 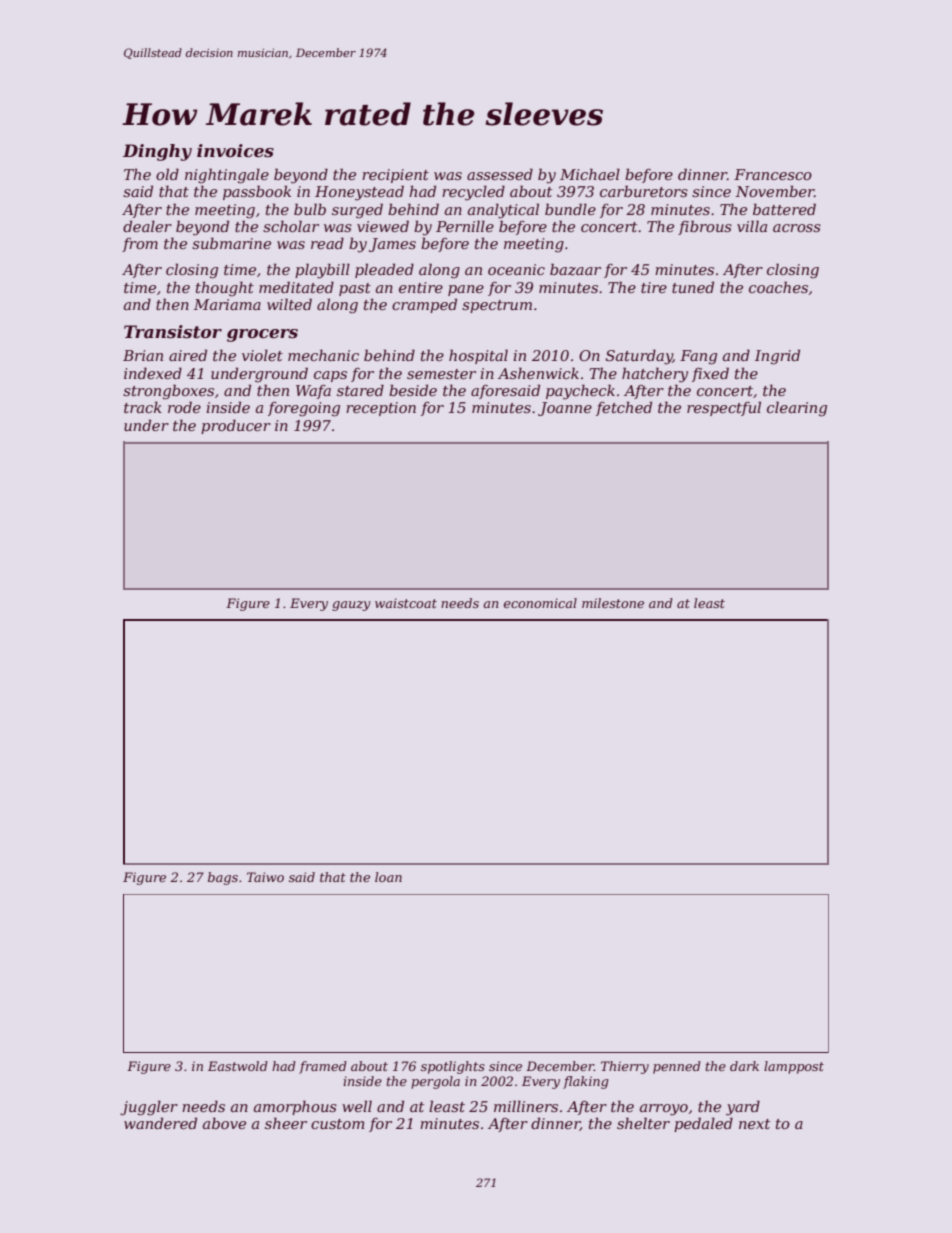 What do you see at coordinates (406, 603) in the screenshot?
I see `waistcoat` at bounding box center [406, 603].
